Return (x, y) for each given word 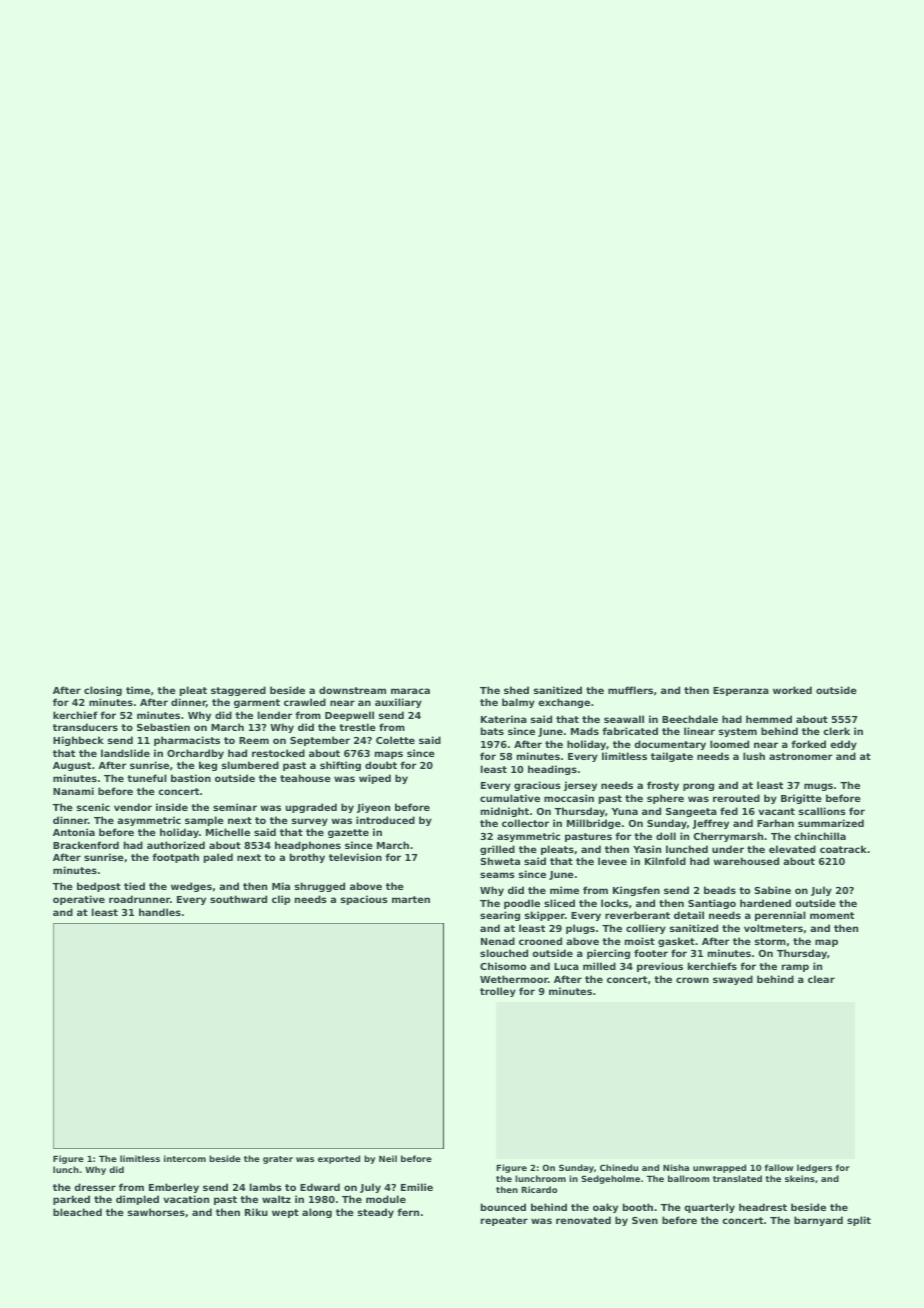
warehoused (746, 861)
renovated (583, 1220)
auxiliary (398, 703)
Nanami (73, 791)
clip (281, 900)
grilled (497, 850)
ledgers (814, 1168)
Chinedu (619, 1167)
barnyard (818, 1221)
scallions (822, 811)
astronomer (801, 756)
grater (278, 1160)
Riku (256, 1212)
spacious (364, 900)
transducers (85, 727)
